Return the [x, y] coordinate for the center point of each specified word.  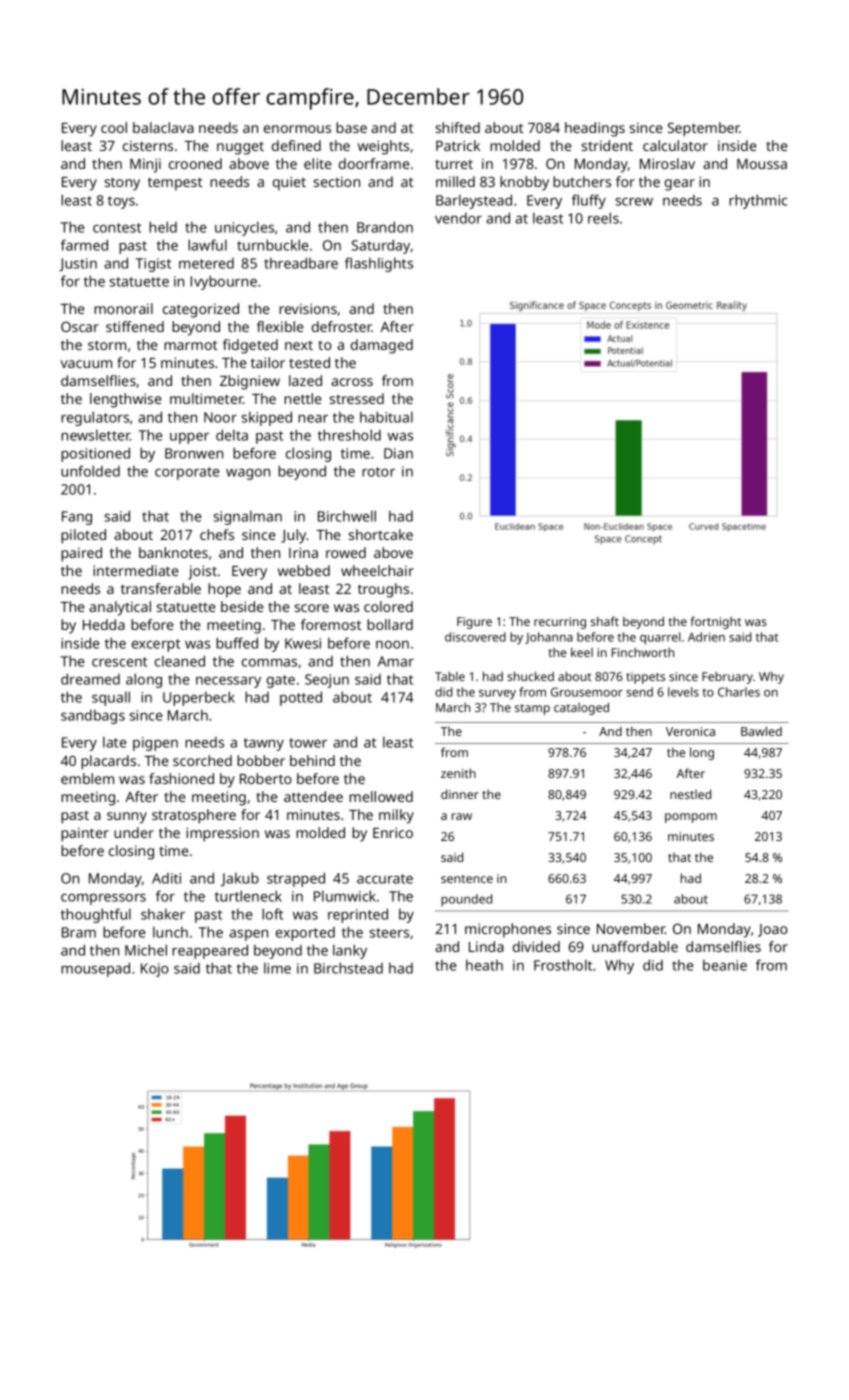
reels [603, 218]
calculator [675, 145]
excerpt [156, 645]
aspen [248, 935]
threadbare [301, 263]
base [351, 127]
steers [389, 933]
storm [107, 345]
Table [450, 676]
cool [114, 127]
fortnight [716, 622]
